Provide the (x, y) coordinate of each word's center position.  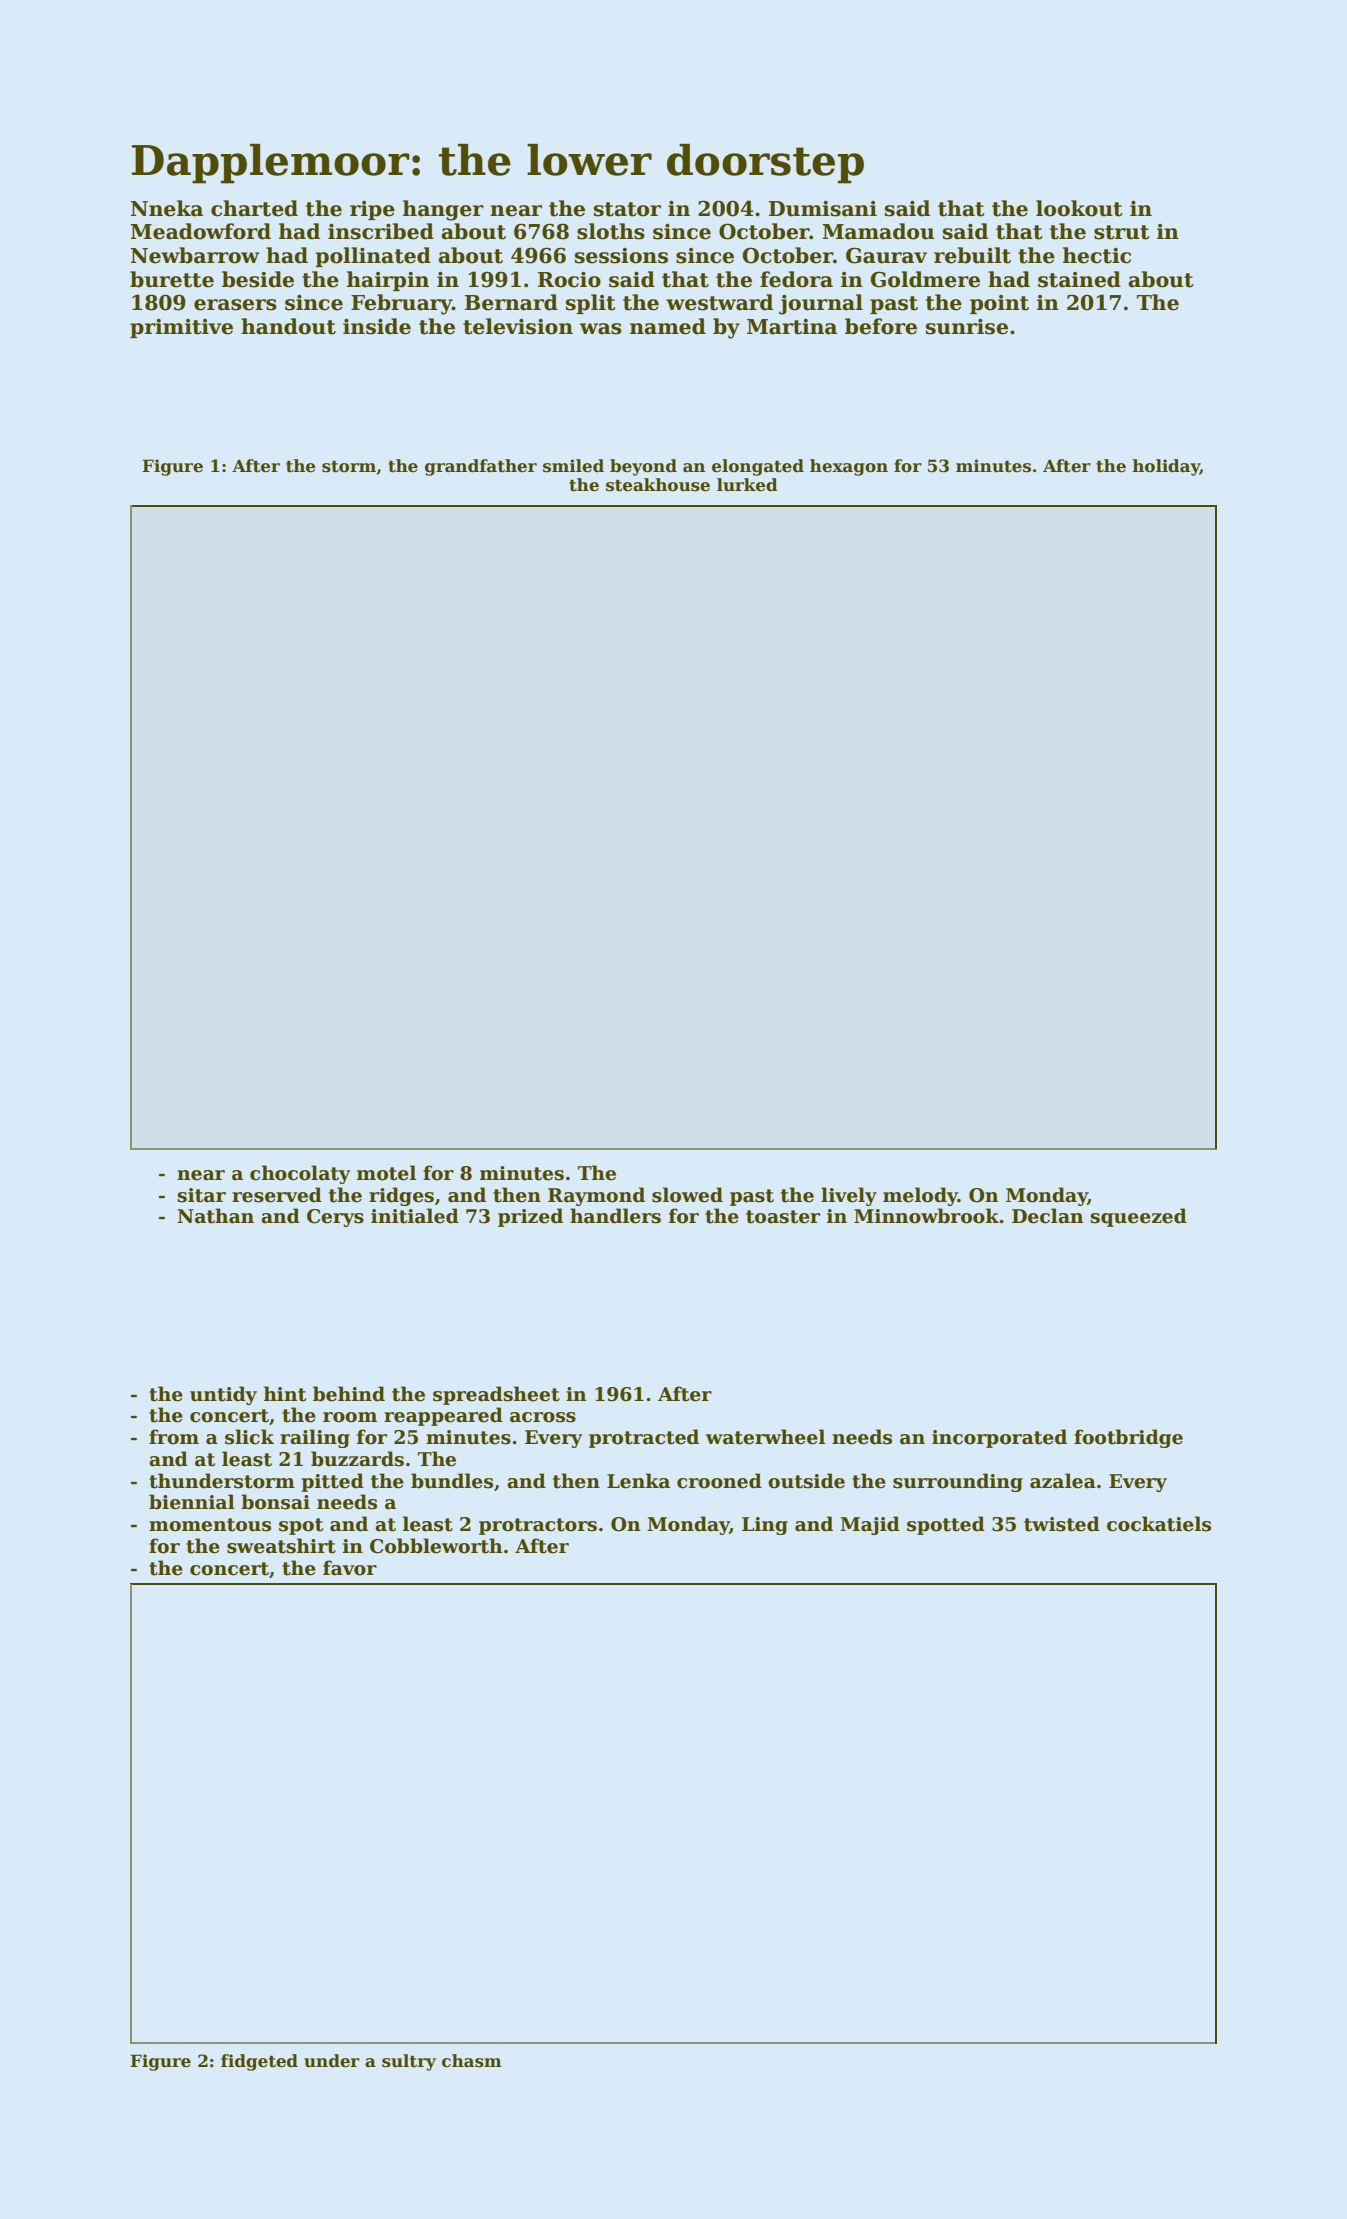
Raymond (596, 1196)
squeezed (1139, 1217)
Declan (1048, 1216)
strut (1122, 232)
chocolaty (300, 1174)
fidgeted (259, 2062)
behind (349, 1394)
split (591, 304)
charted (254, 208)
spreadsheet (496, 1395)
